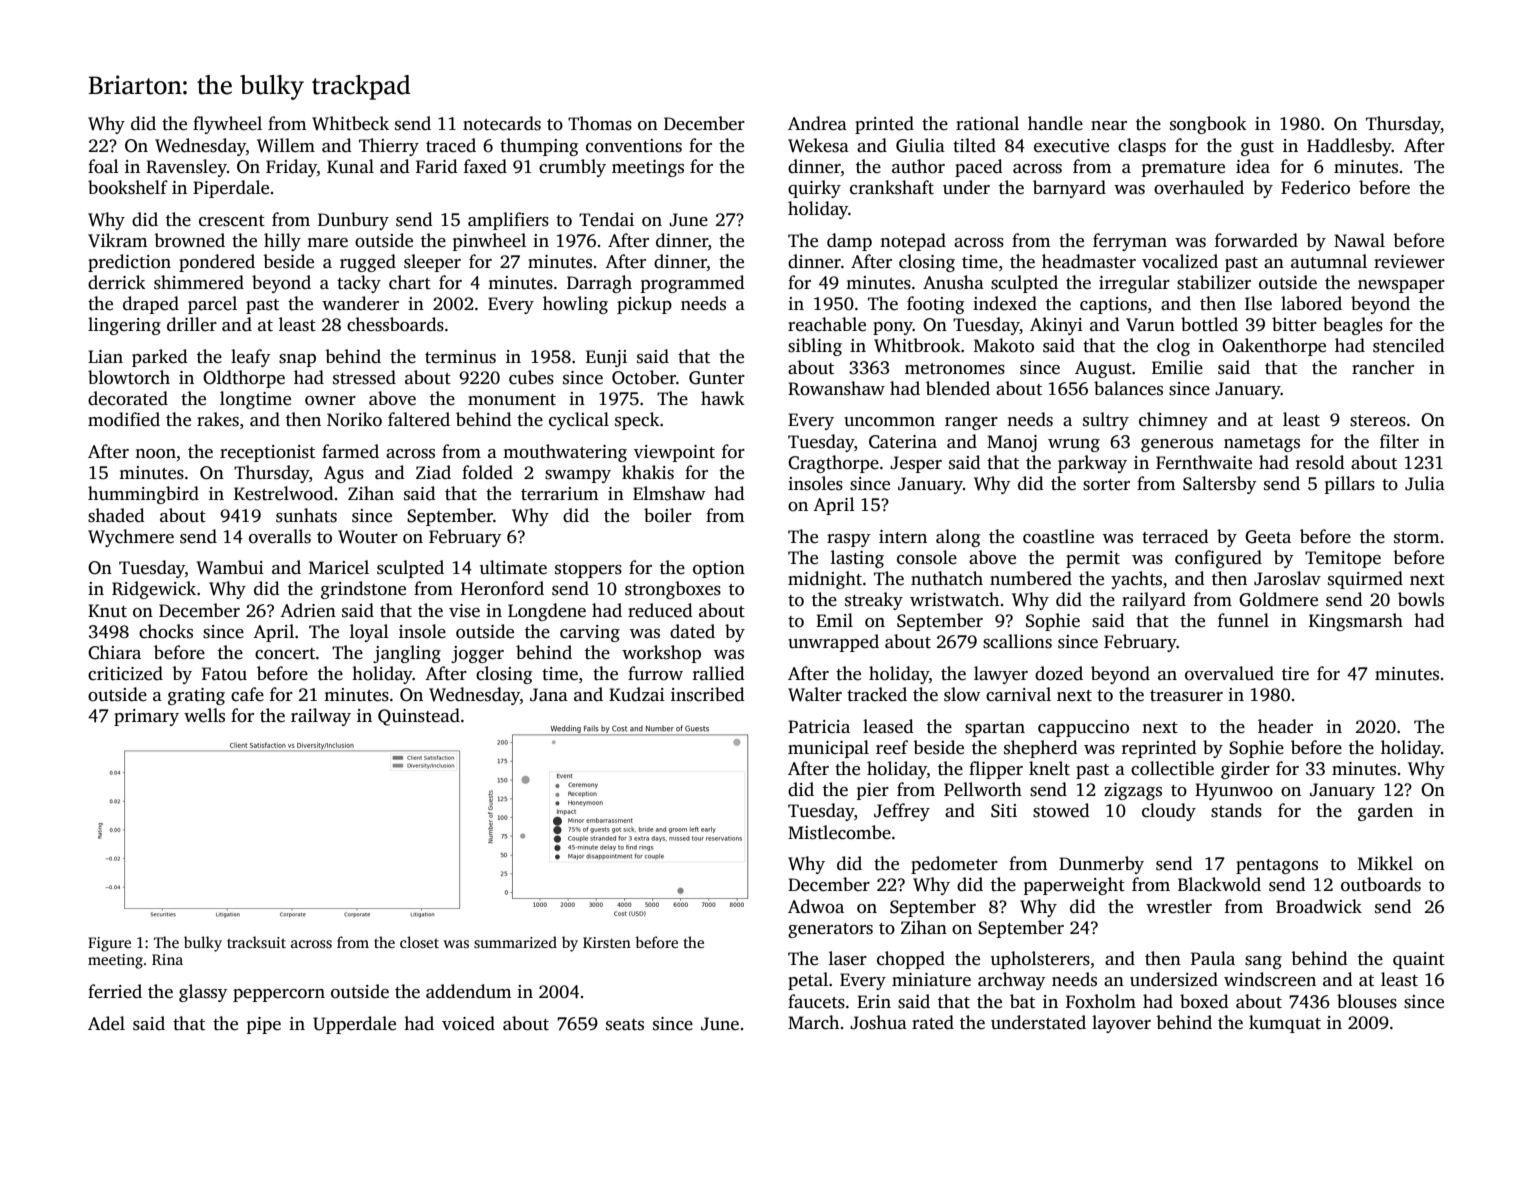 This screenshot has height=1184, width=1533. I want to click on primary, so click(146, 717).
